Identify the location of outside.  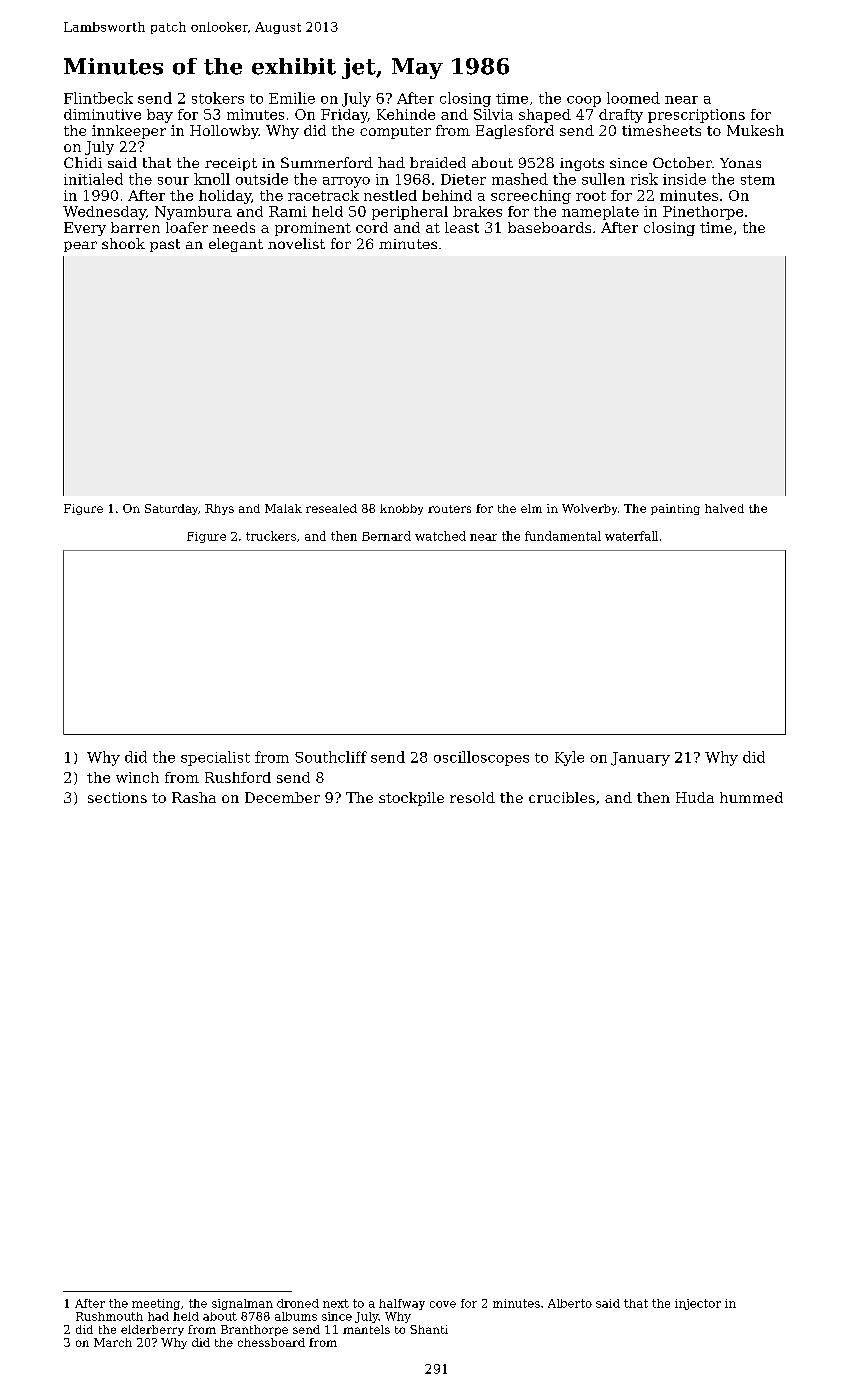
(262, 179).
